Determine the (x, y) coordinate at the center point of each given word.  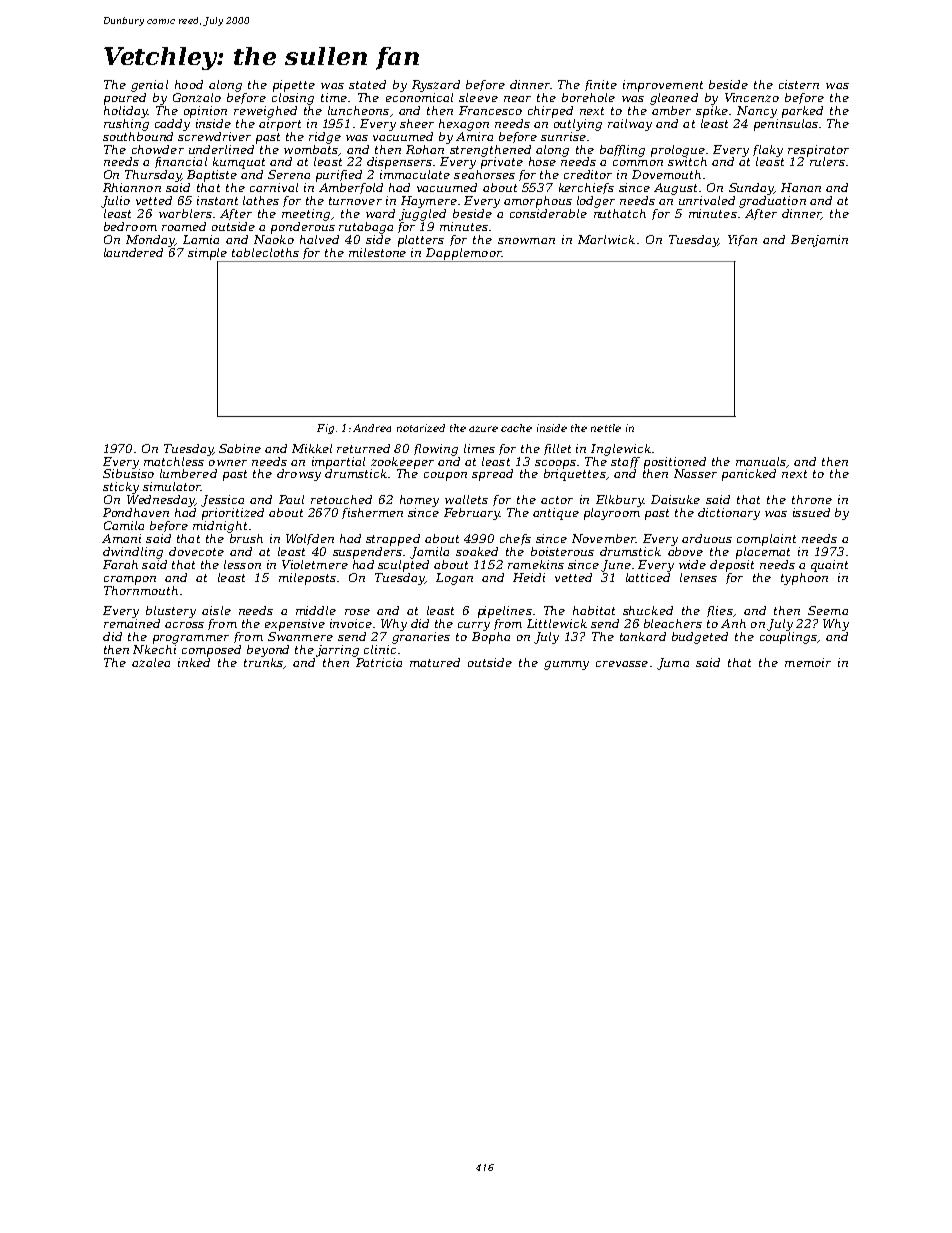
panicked (749, 475)
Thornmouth (141, 590)
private (502, 163)
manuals (761, 461)
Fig (325, 429)
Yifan (742, 240)
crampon (130, 580)
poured (125, 99)
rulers (827, 161)
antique (556, 514)
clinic (380, 649)
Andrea (372, 428)
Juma (673, 664)
